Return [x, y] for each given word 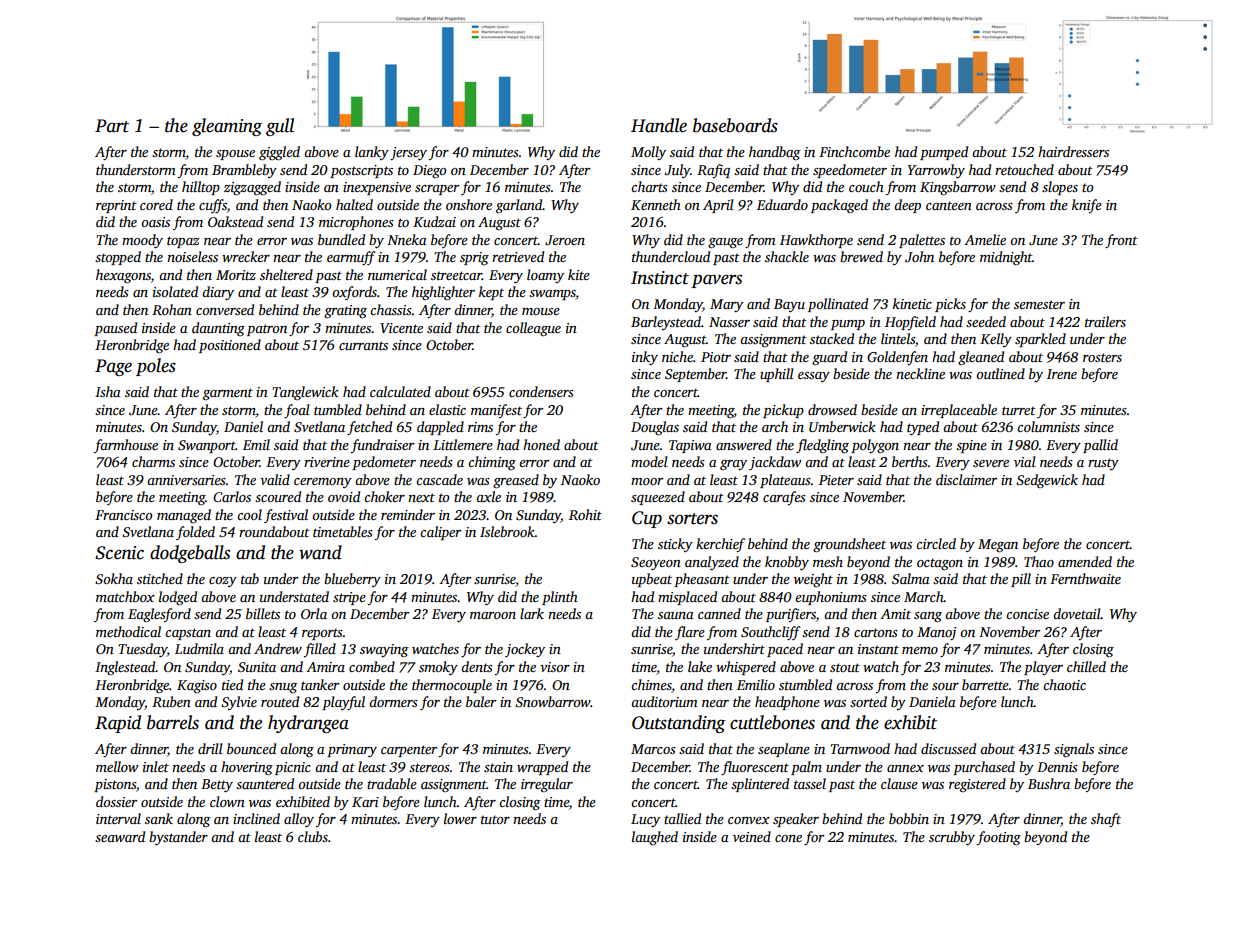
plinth [560, 598]
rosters [1102, 357]
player [1043, 668]
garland [519, 206]
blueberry [352, 580]
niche [677, 356]
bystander [178, 838]
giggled [279, 153]
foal [297, 411]
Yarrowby [936, 171]
